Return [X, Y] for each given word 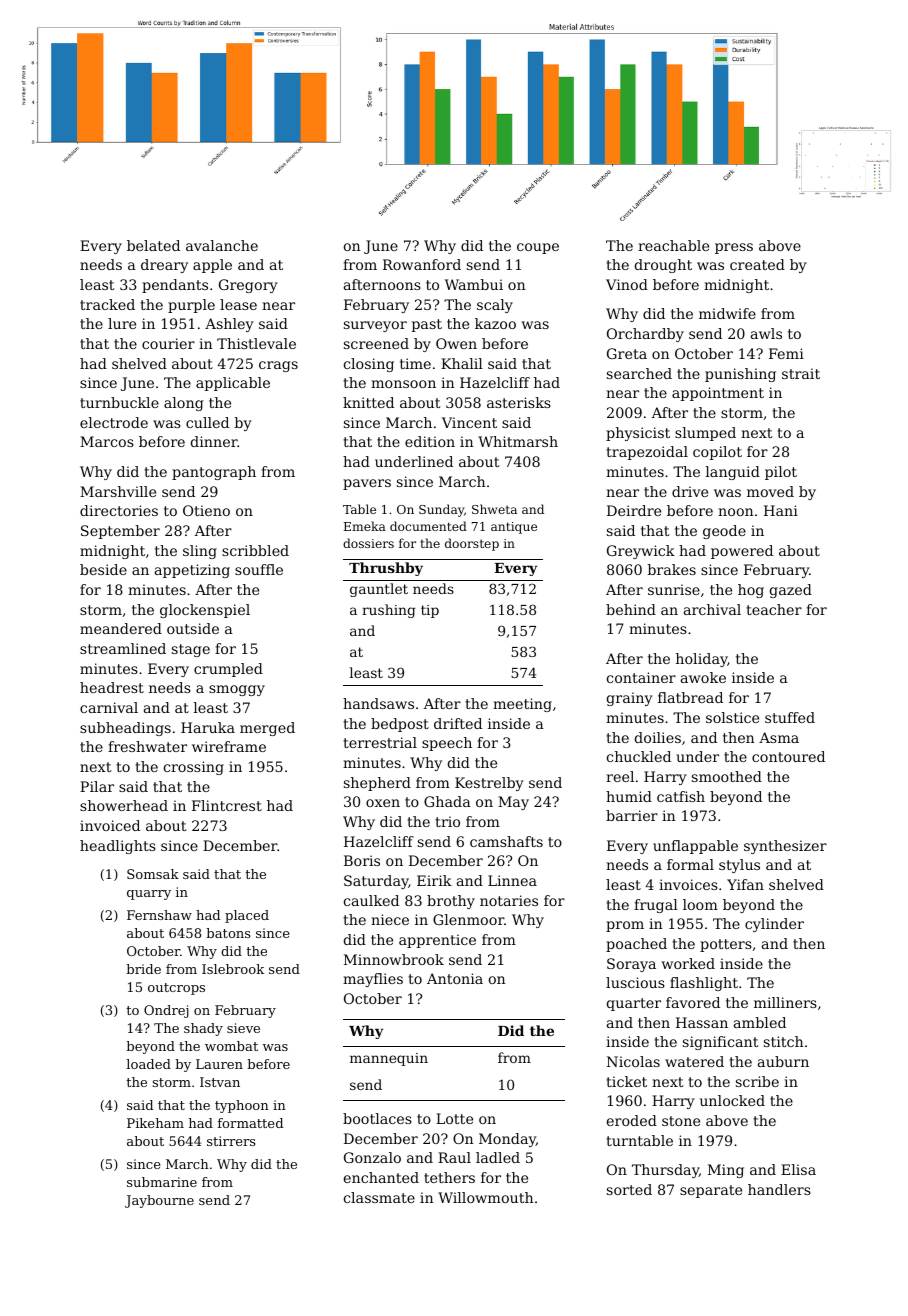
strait [801, 373]
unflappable [695, 847]
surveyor [375, 326]
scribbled [255, 550]
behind [631, 609]
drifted [458, 723]
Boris [362, 860]
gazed [791, 591]
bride [143, 969]
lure [122, 323]
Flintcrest [227, 805]
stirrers [231, 1141]
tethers [449, 1177]
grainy [630, 699]
